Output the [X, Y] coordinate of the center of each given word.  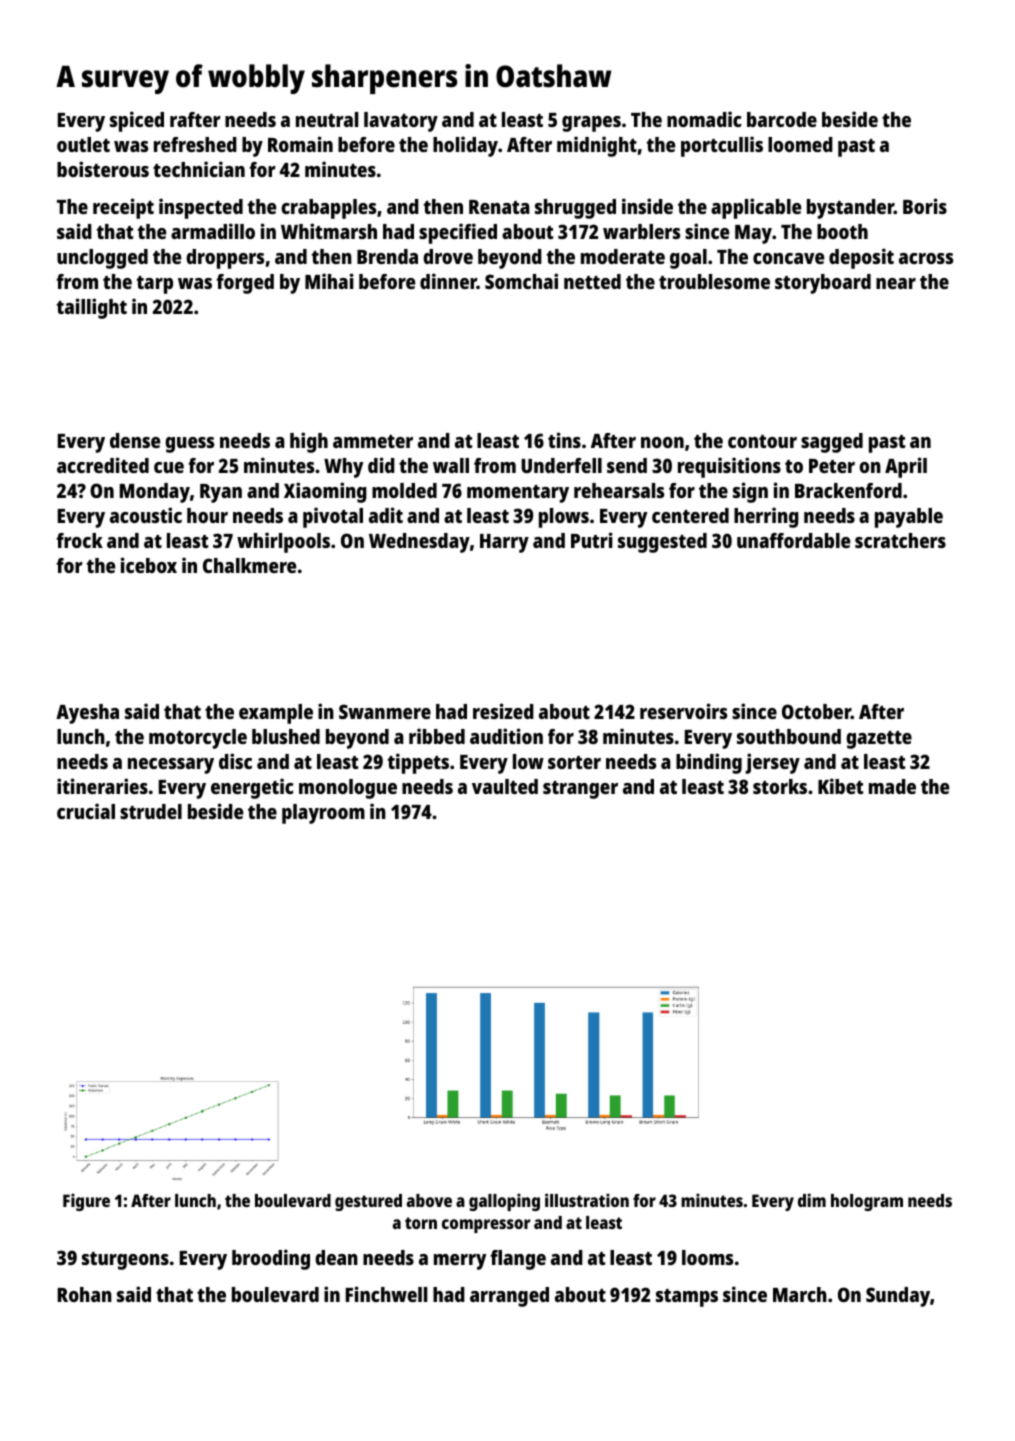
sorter [574, 762]
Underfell [561, 465]
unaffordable [793, 540]
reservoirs [683, 711]
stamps [687, 1298]
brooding [271, 1259]
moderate [623, 256]
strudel [151, 811]
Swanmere [385, 711]
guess [189, 445]
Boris [925, 206]
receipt [123, 208]
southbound [789, 736]
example [276, 714]
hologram [867, 1202]
